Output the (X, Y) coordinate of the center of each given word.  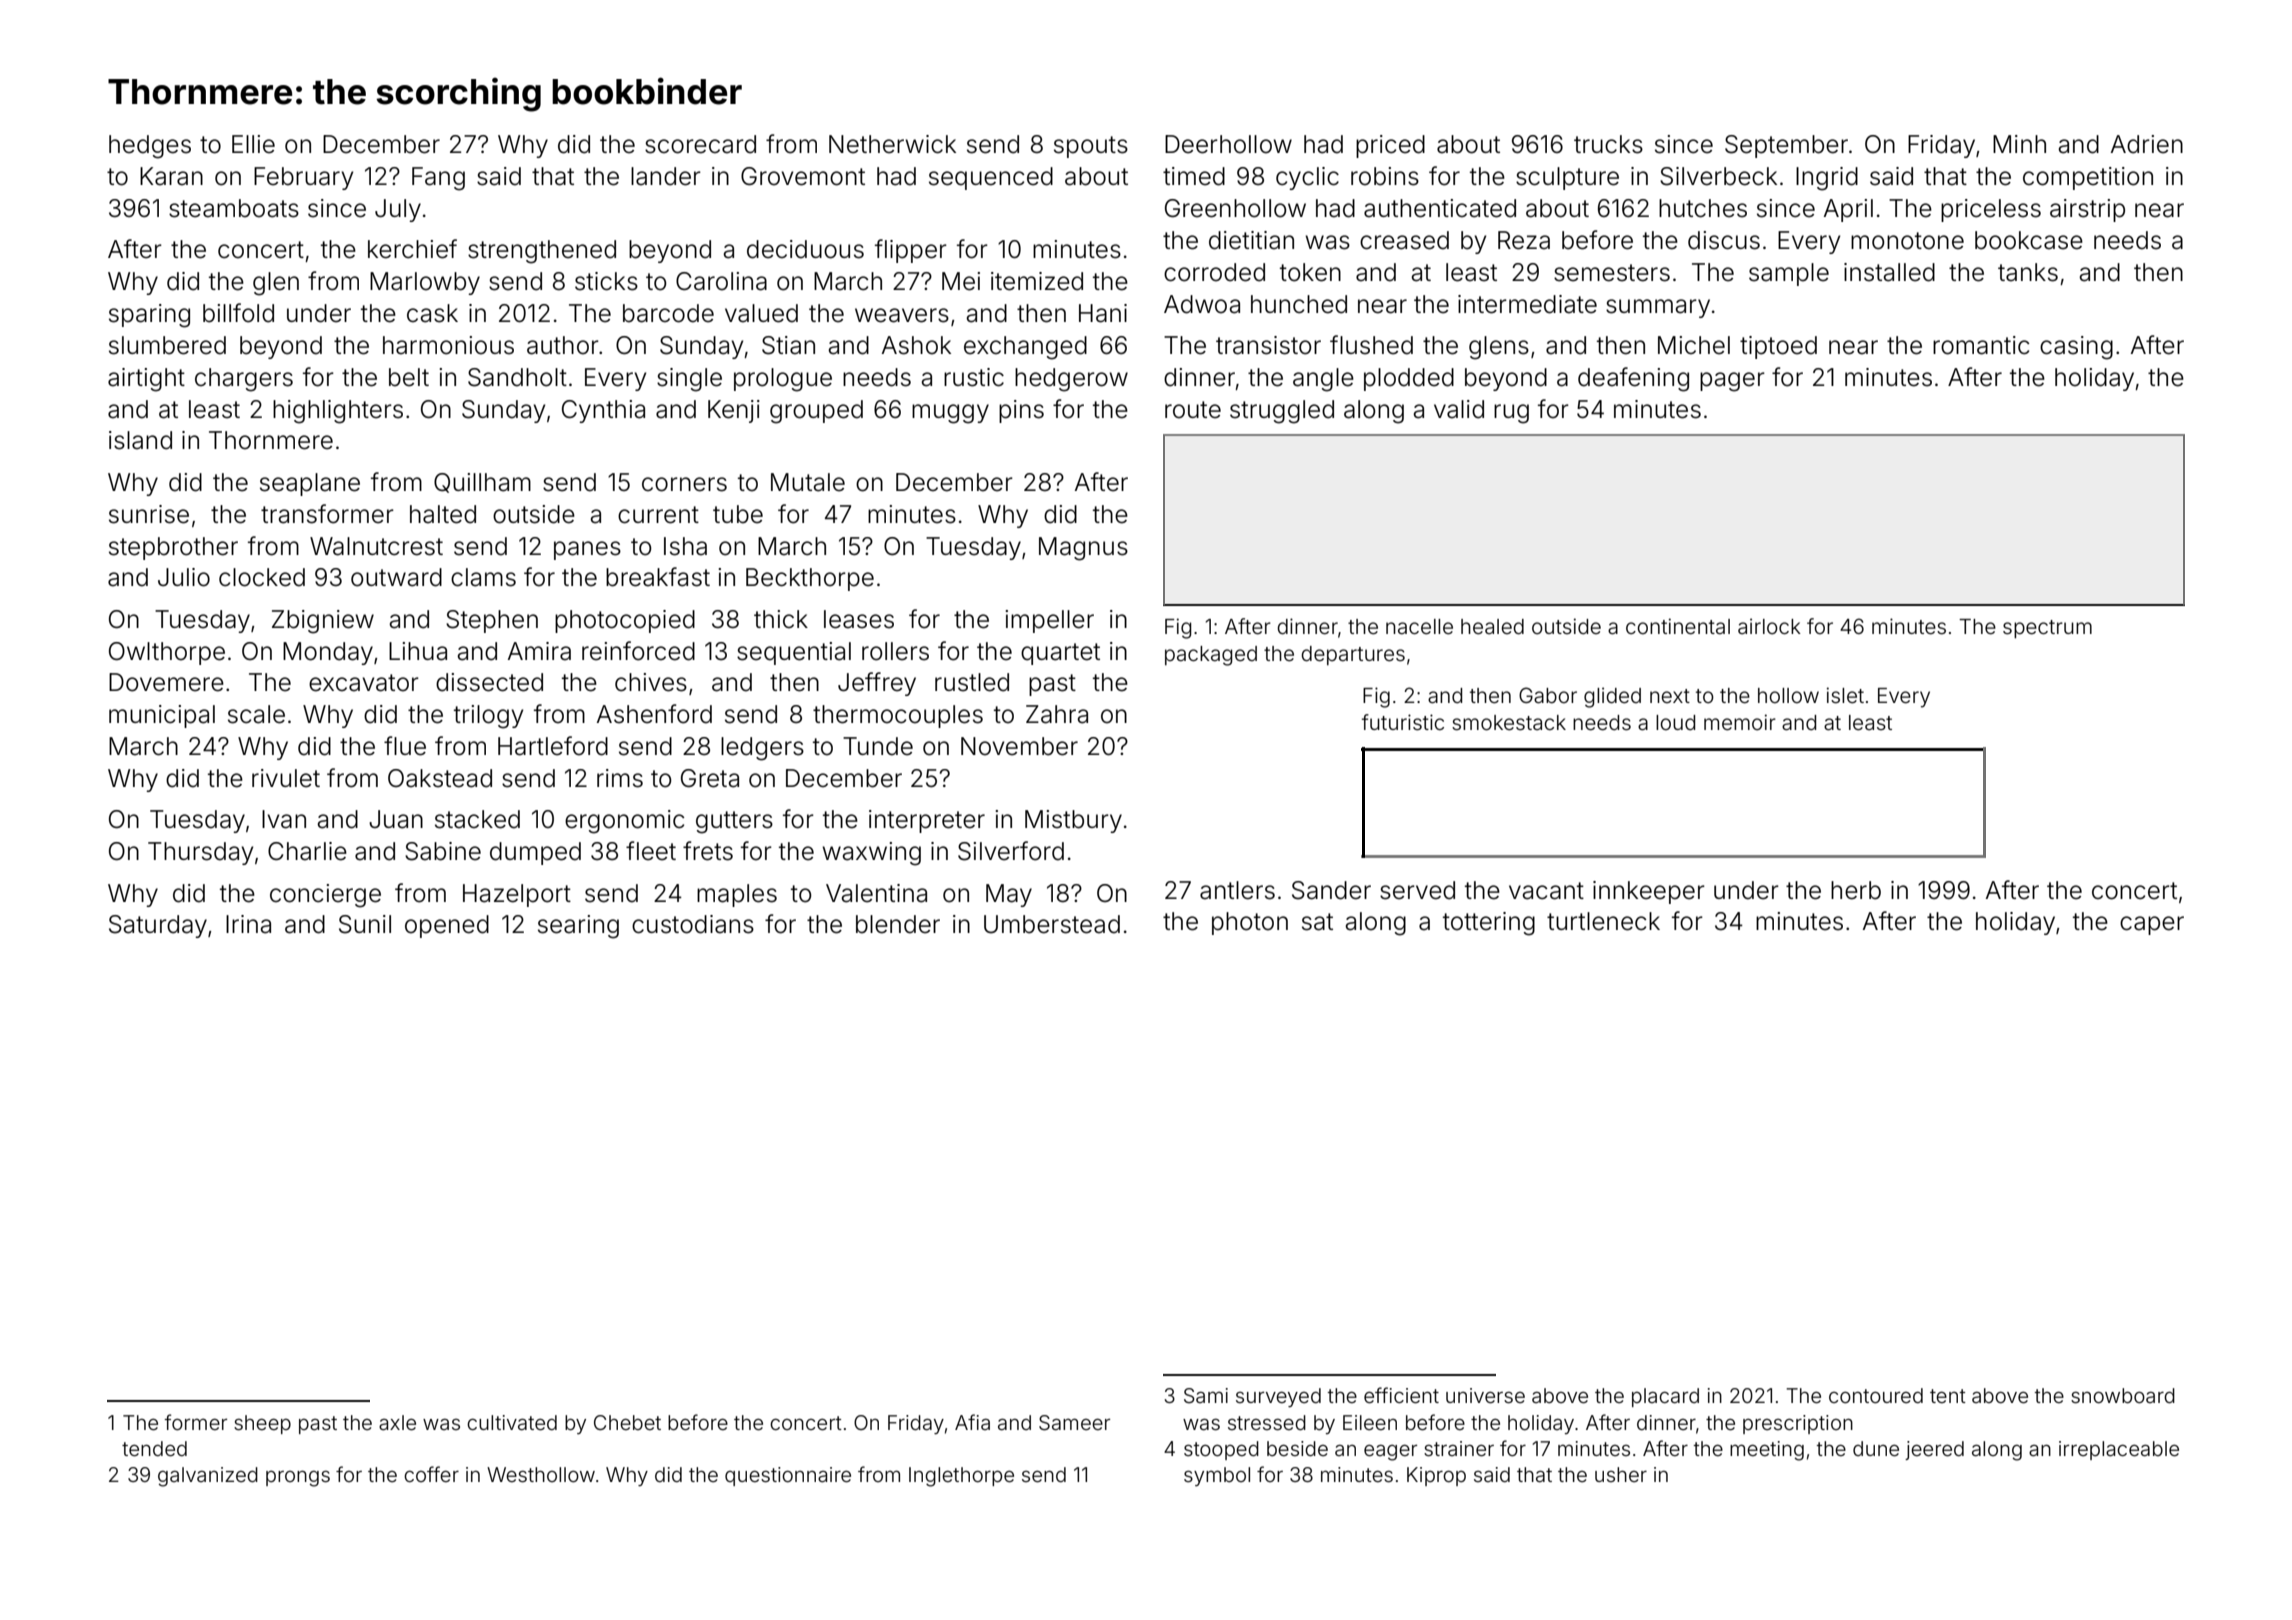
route (1193, 410)
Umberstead (1052, 924)
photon (1250, 923)
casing (2076, 348)
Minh (2019, 144)
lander (666, 176)
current (658, 515)
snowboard (2123, 1395)
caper (2152, 925)
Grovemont (803, 176)
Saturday (158, 926)
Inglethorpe (961, 1477)
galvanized (208, 1477)
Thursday (200, 853)
